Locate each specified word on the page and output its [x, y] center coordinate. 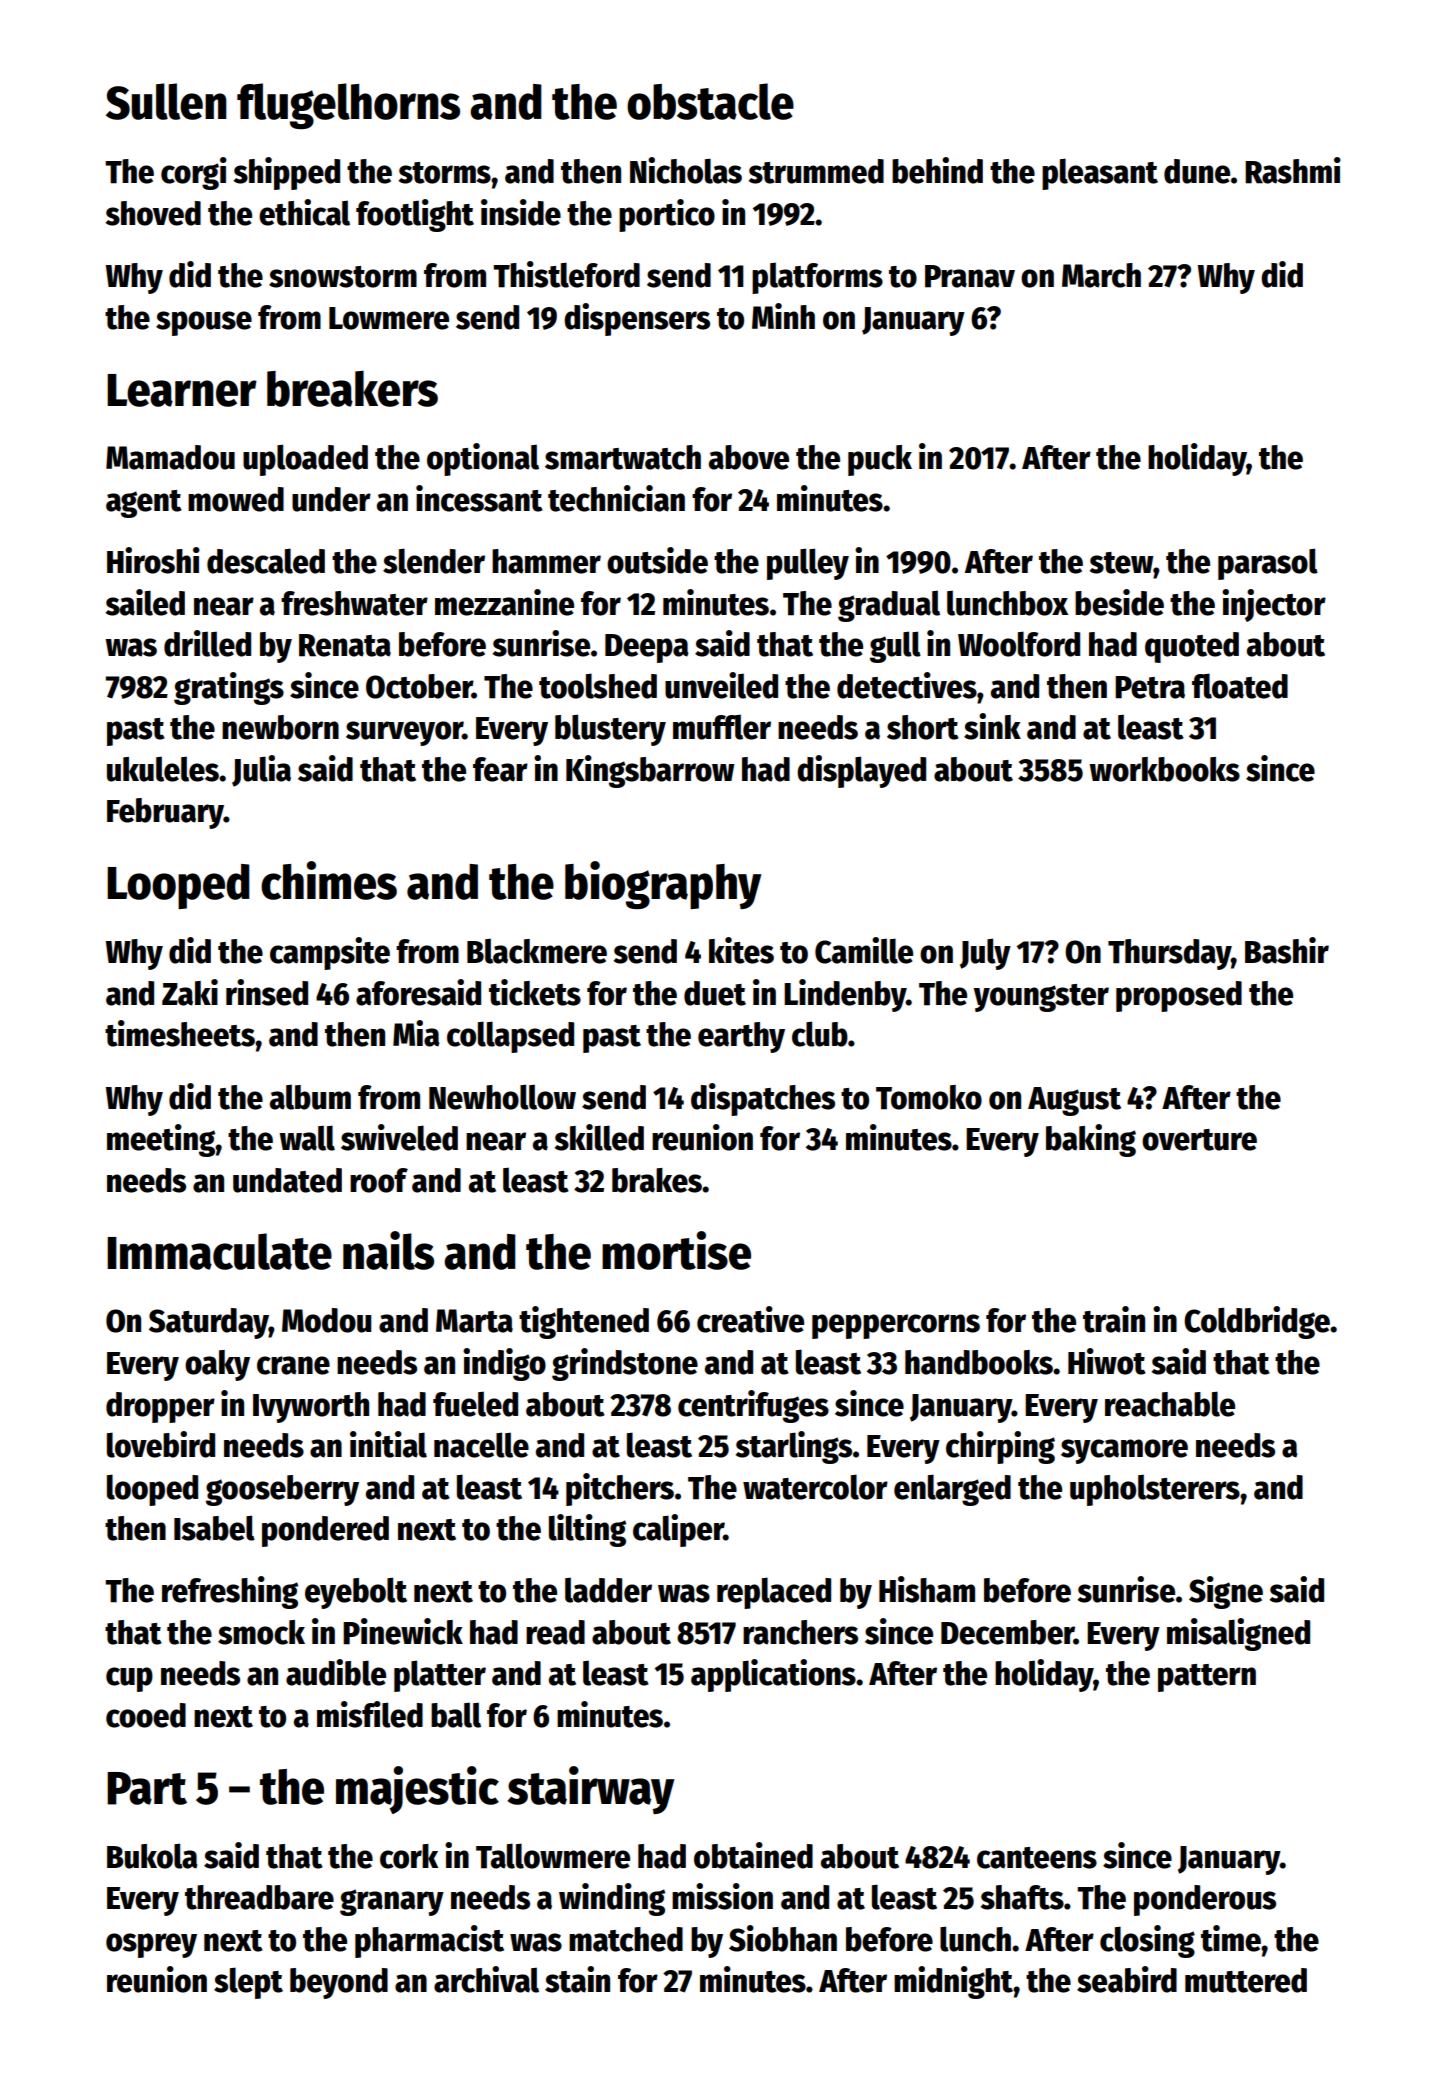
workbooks [1164, 769]
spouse [204, 323]
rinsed [267, 992]
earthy [741, 1037]
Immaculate [219, 1251]
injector [1274, 605]
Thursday [1169, 954]
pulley [808, 564]
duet [715, 993]
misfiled [370, 1714]
